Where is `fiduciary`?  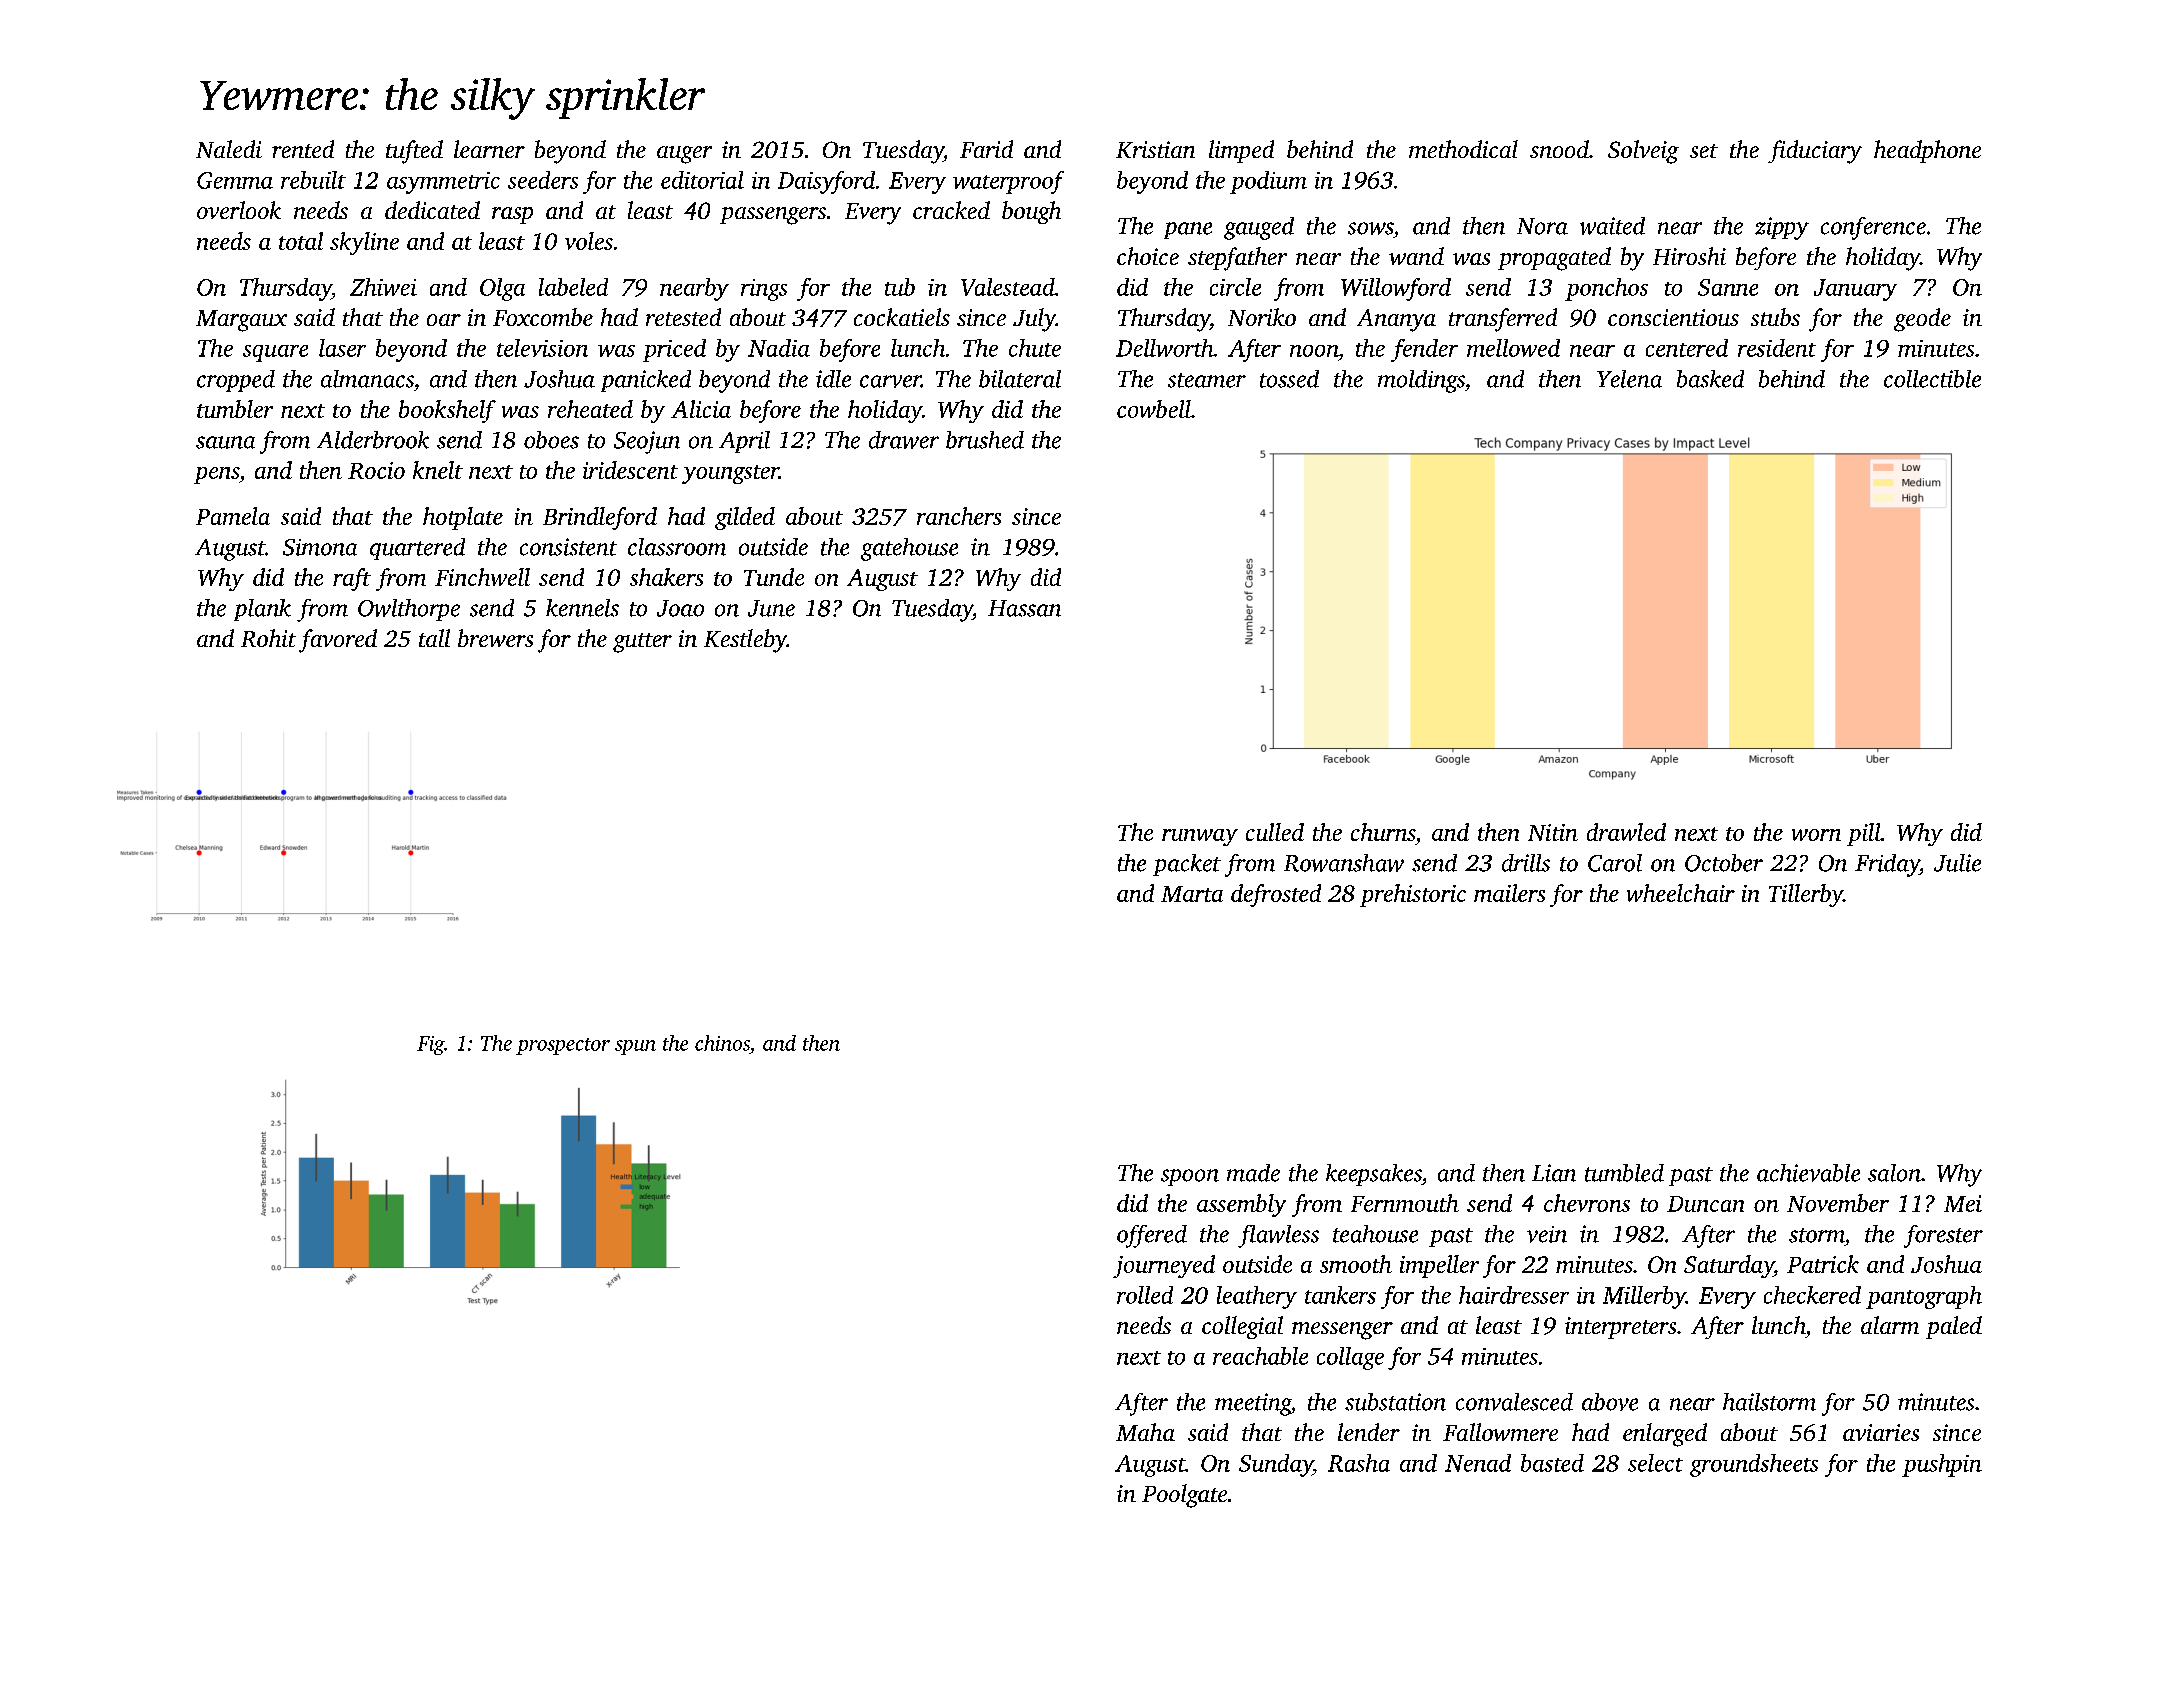
fiduciary is located at coordinates (1815, 152).
